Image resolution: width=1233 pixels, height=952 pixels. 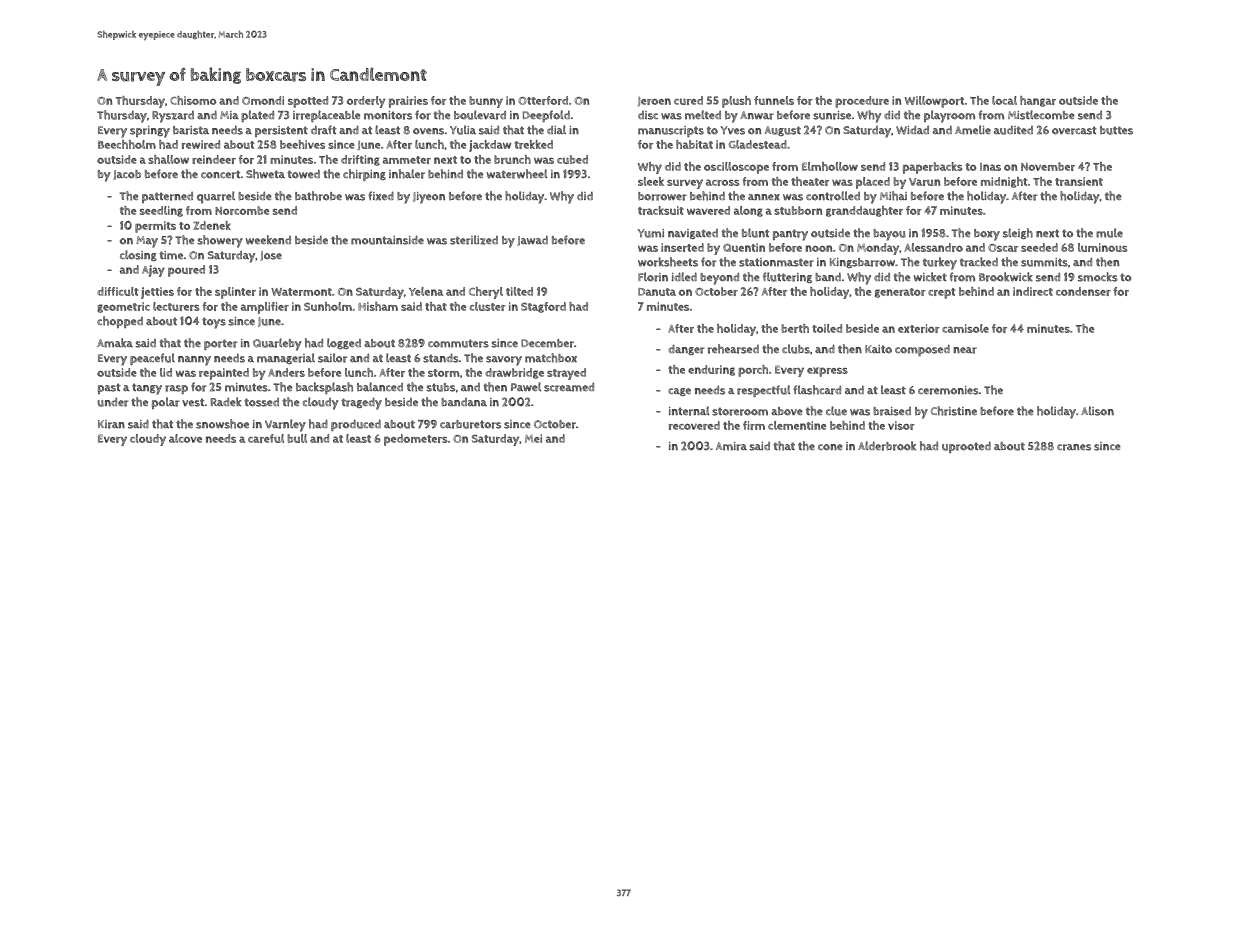 What do you see at coordinates (268, 240) in the document?
I see `weekend` at bounding box center [268, 240].
